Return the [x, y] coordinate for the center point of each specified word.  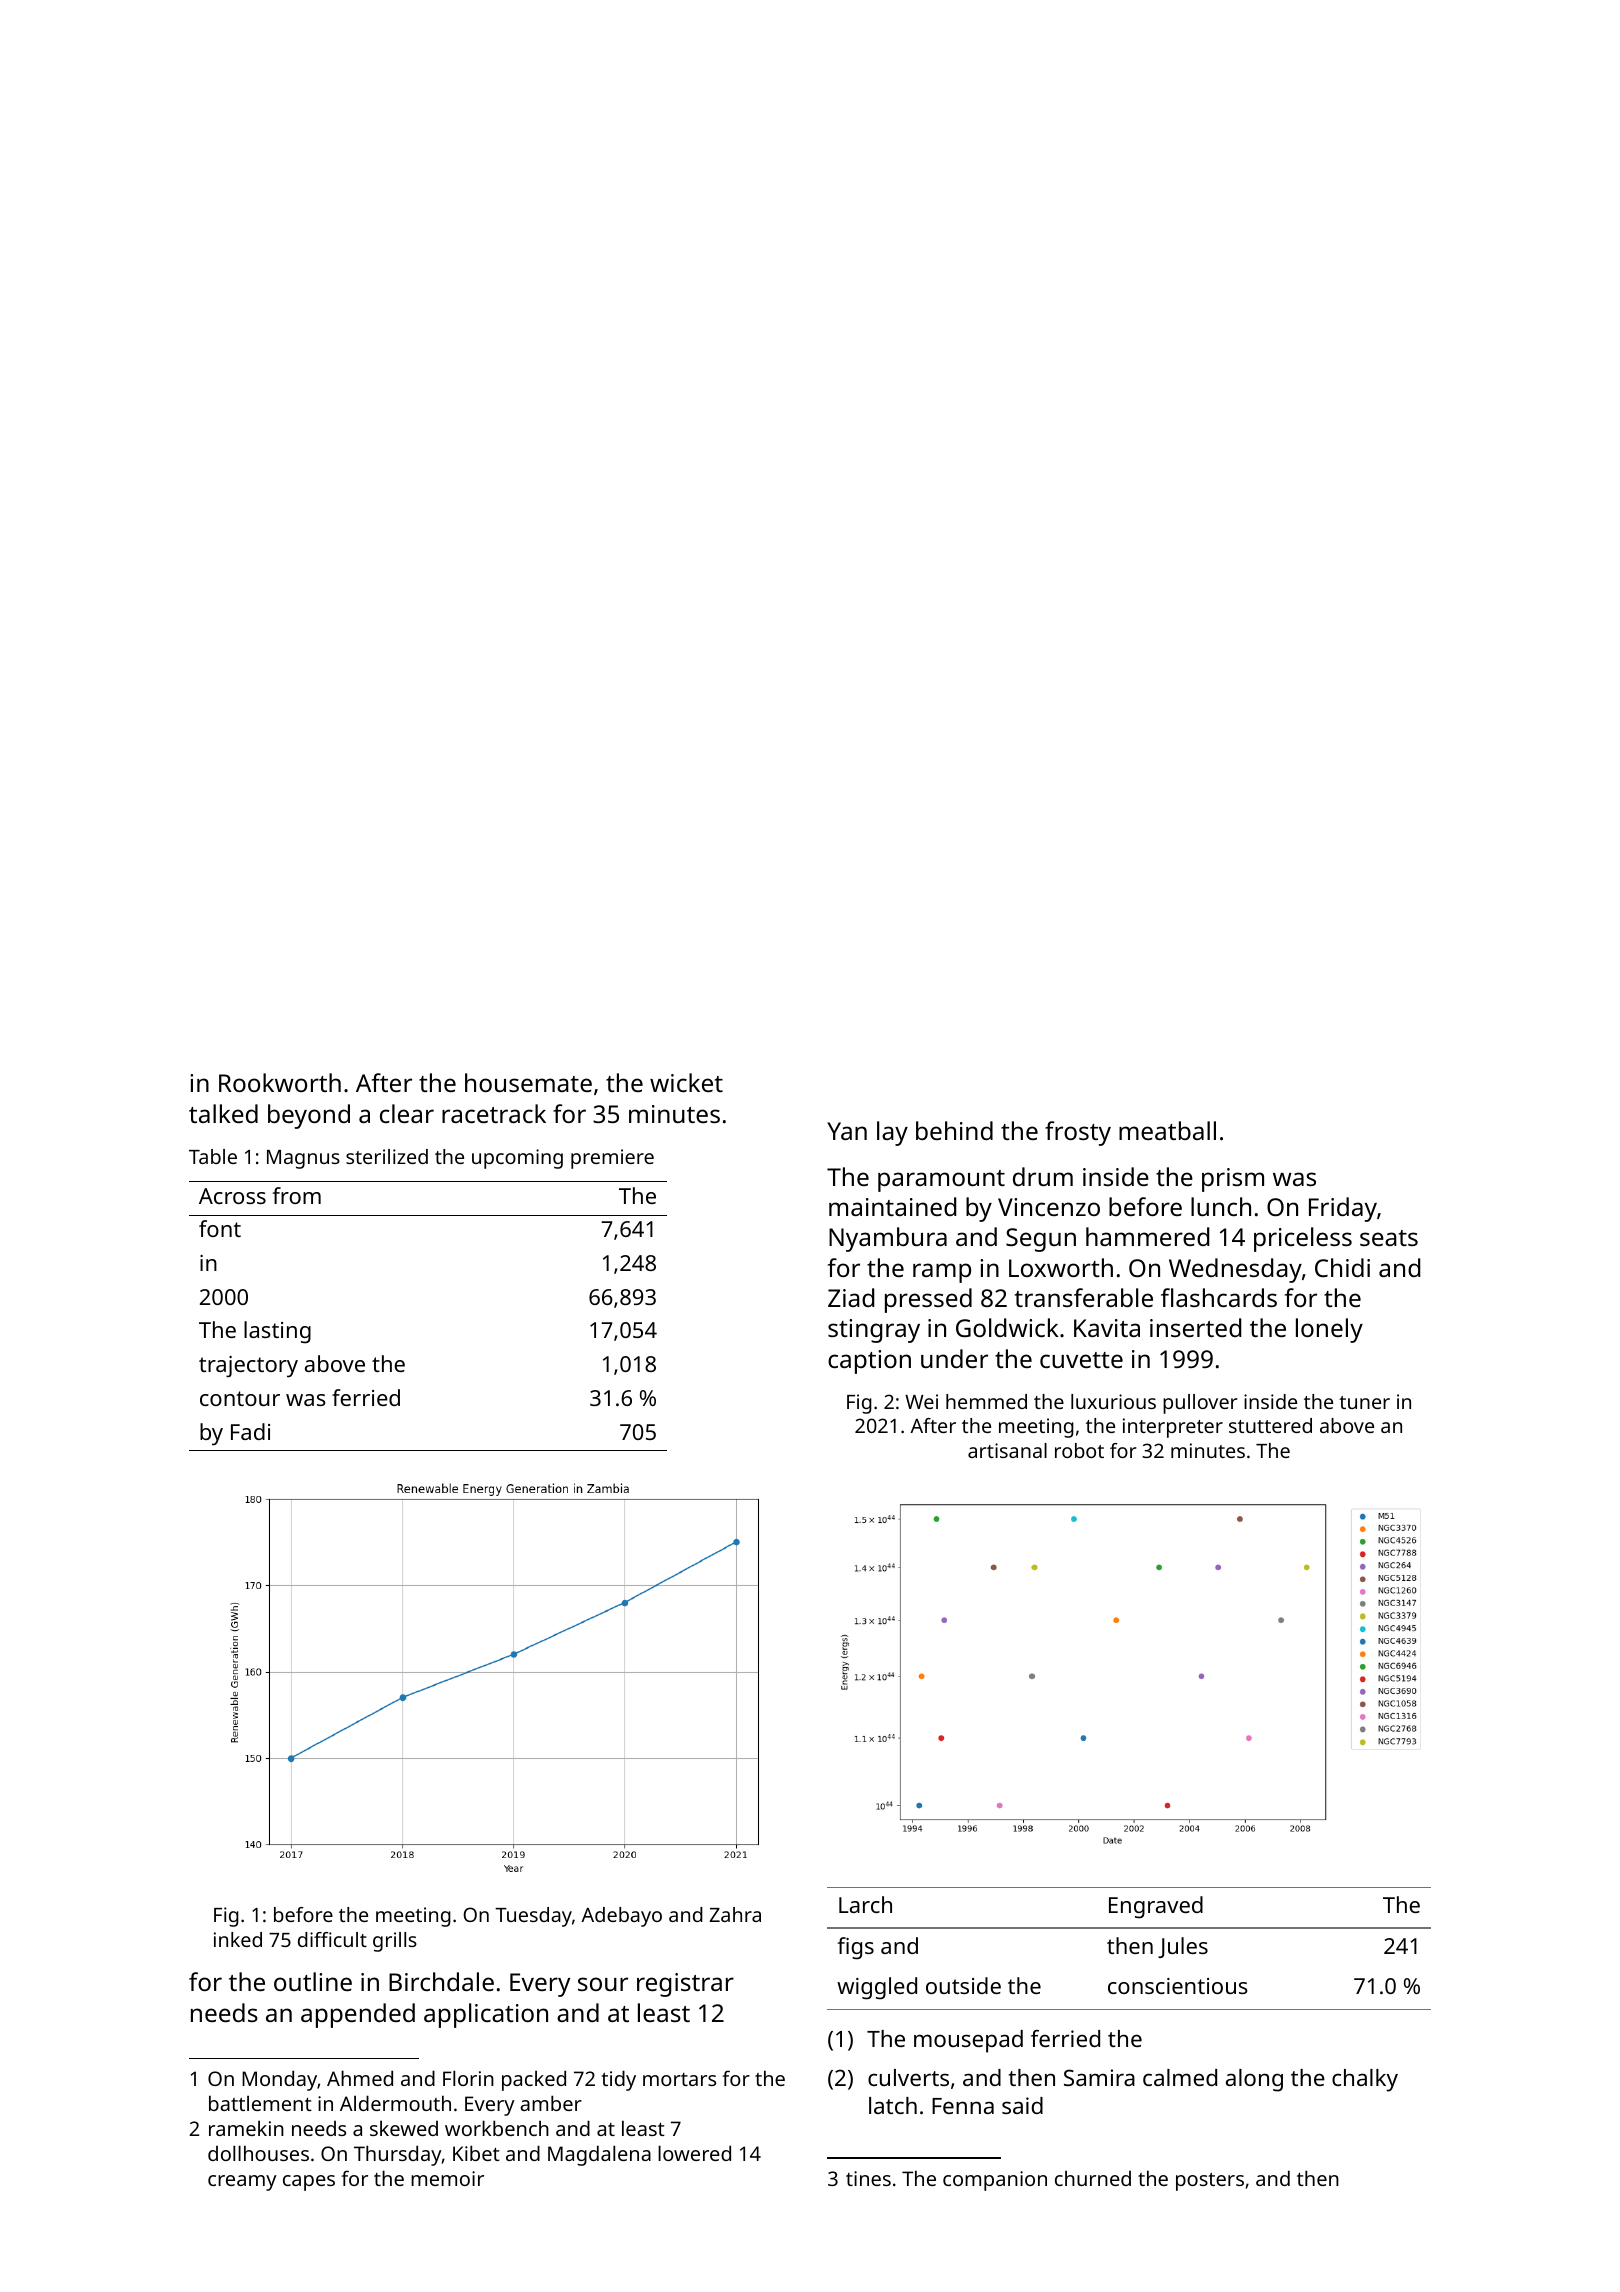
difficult [332, 1939]
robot [1079, 1450]
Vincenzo [1049, 1207]
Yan [847, 1131]
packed [534, 2080]
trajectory [248, 1367]
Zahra [735, 1914]
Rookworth [280, 1082]
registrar [685, 1985]
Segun [1041, 1240]
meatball [1167, 1130]
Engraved [1156, 1907]
